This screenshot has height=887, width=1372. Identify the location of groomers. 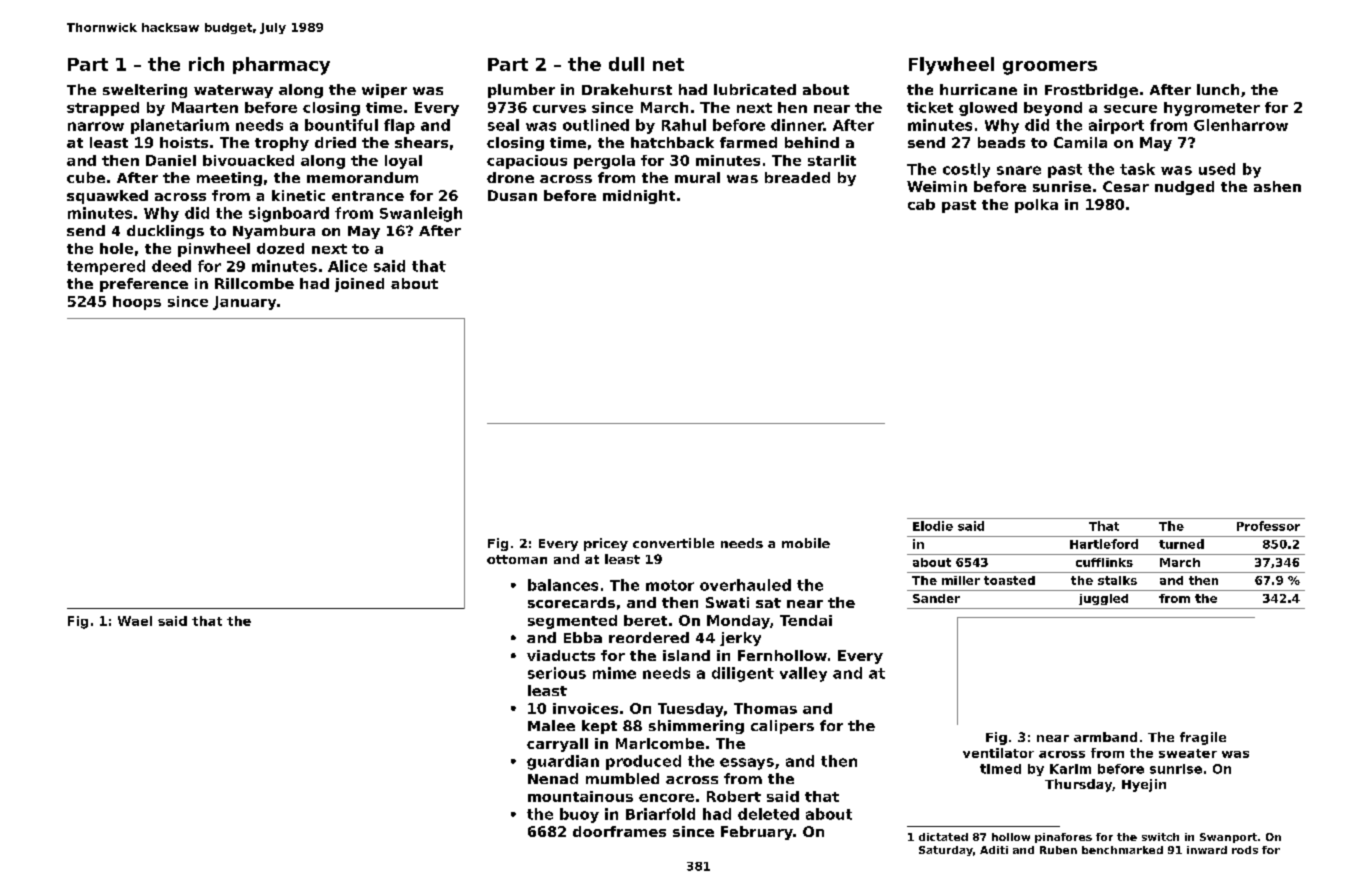
(1050, 68).
